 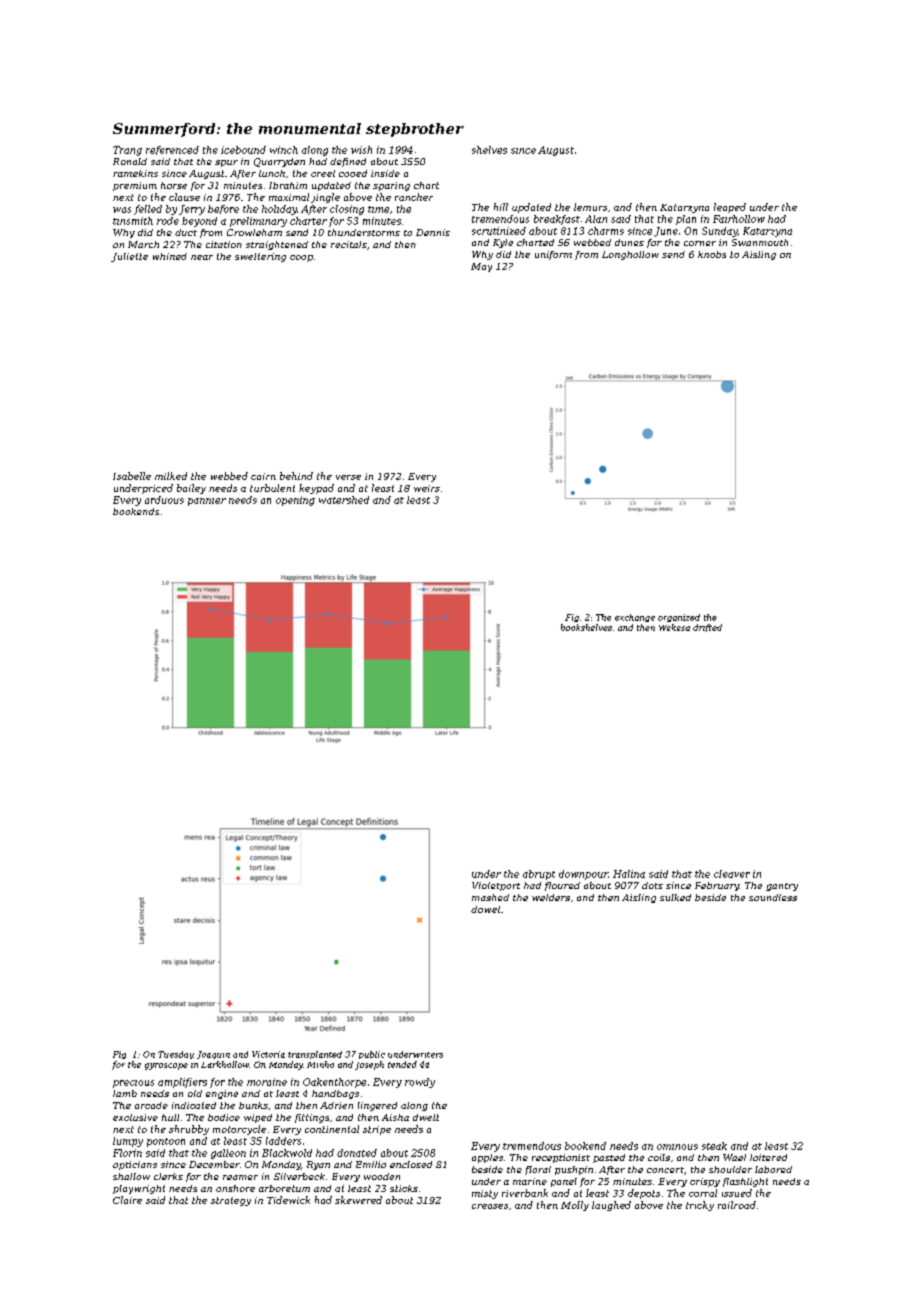 What do you see at coordinates (674, 627) in the screenshot?
I see `Wekesa` at bounding box center [674, 627].
